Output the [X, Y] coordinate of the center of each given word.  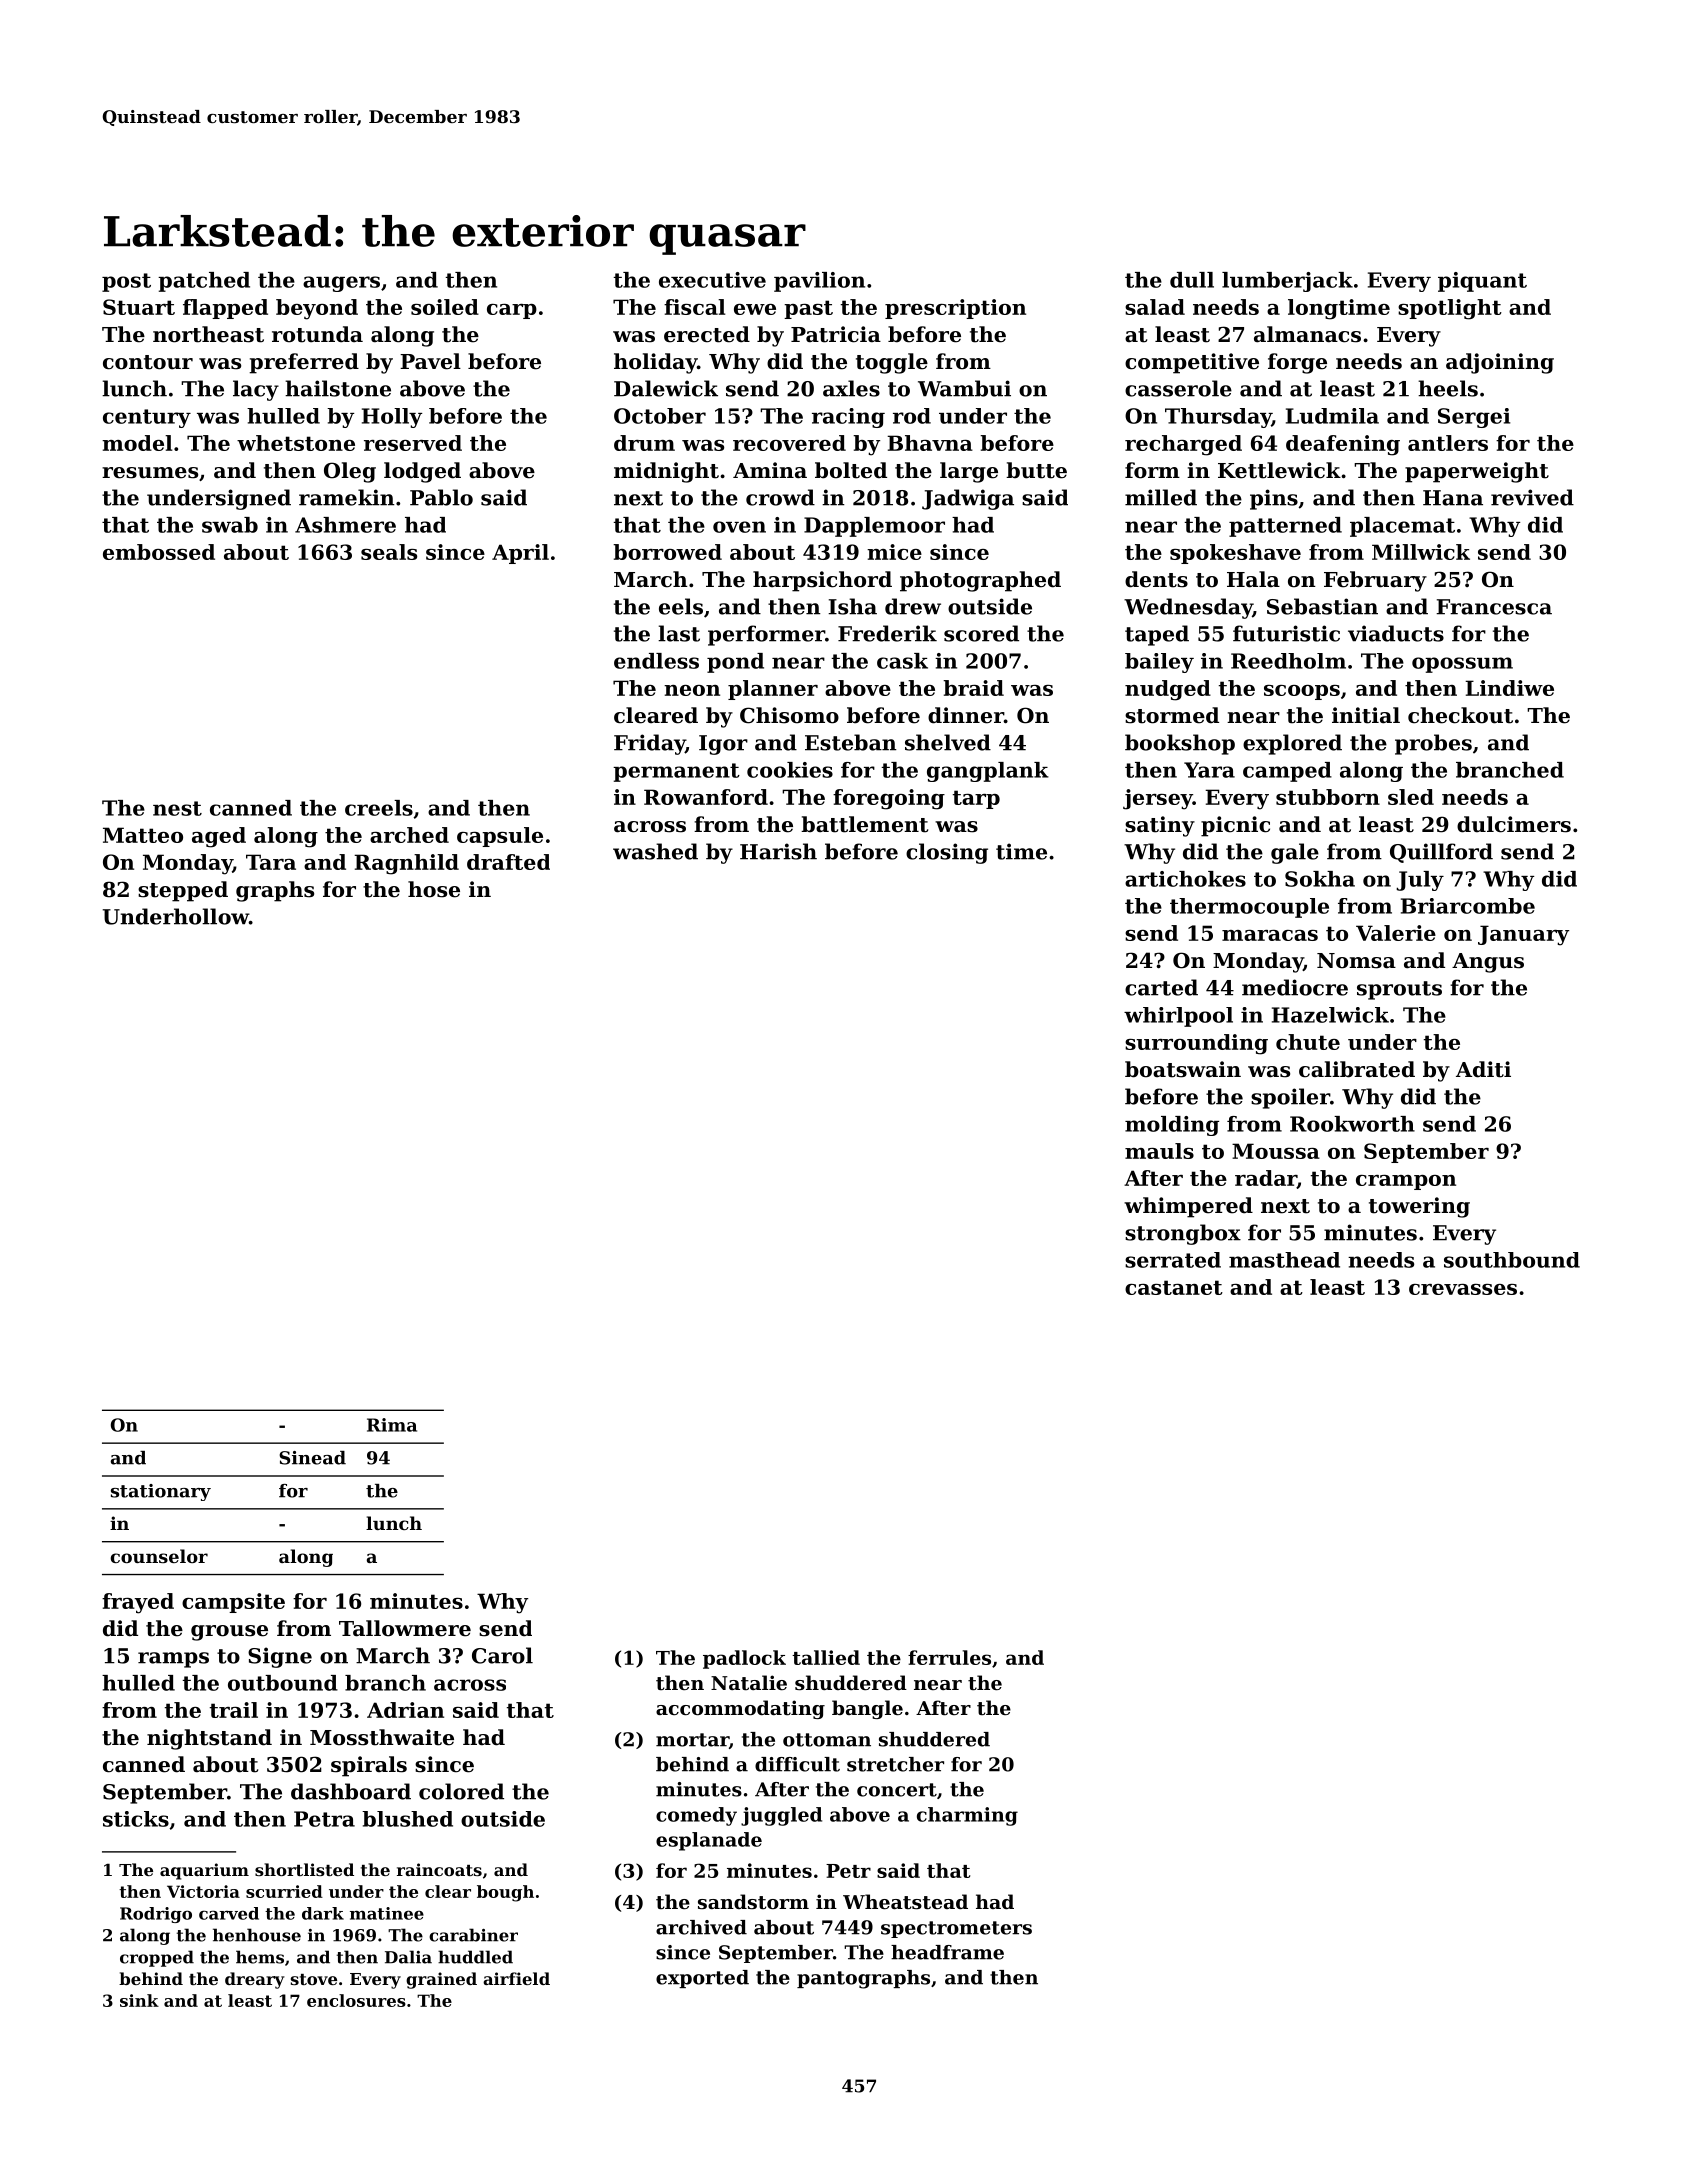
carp [512, 311]
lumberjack [1287, 282]
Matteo [143, 835]
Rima [392, 1425]
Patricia [836, 334]
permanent [676, 772]
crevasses [1463, 1289]
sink [139, 2000]
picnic [1235, 826]
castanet [1174, 1287]
